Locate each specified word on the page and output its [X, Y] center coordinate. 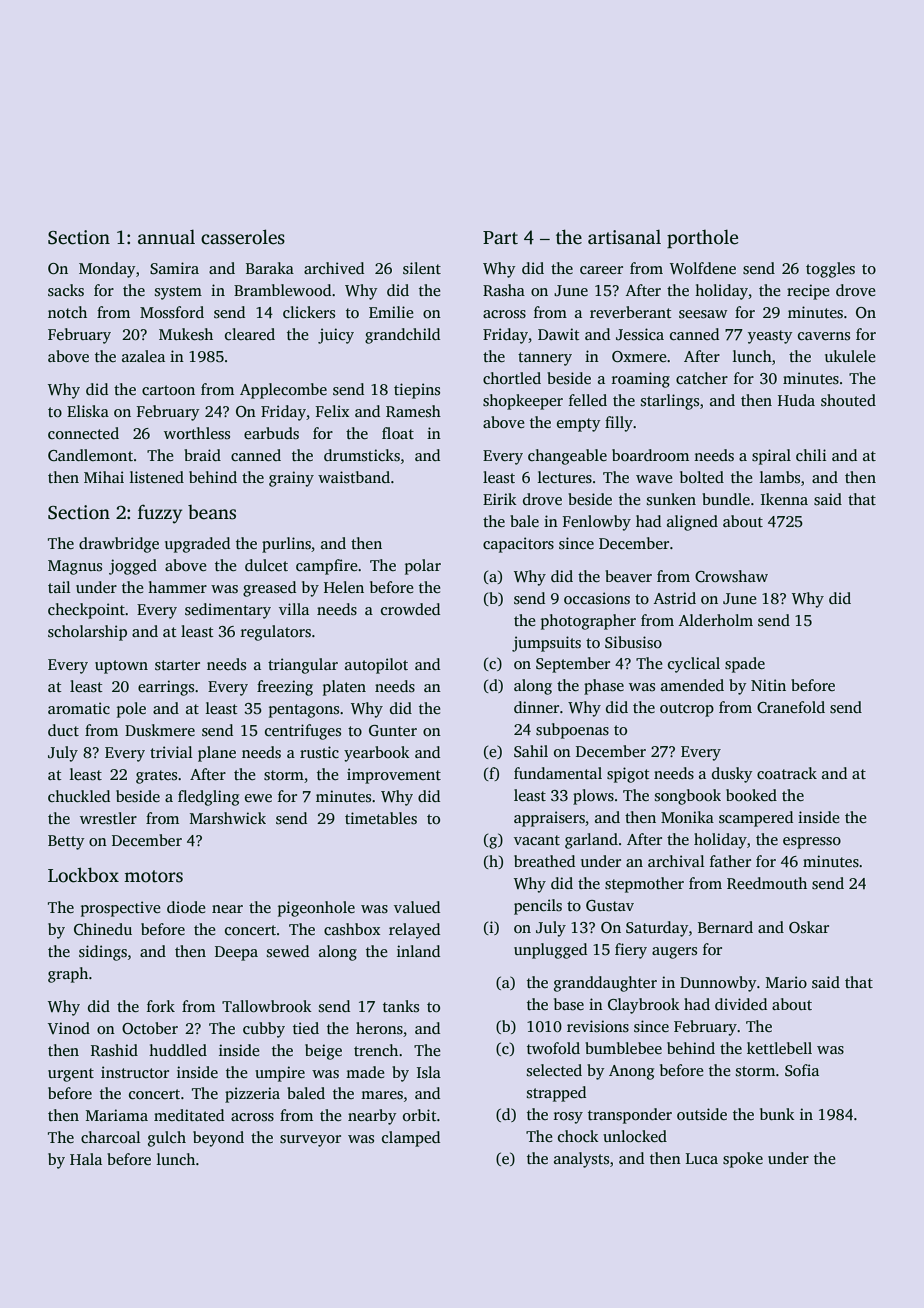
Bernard [725, 927]
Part [500, 238]
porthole [702, 239]
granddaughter [605, 984]
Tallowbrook [267, 1006]
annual [166, 237]
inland [418, 951]
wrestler [108, 818]
